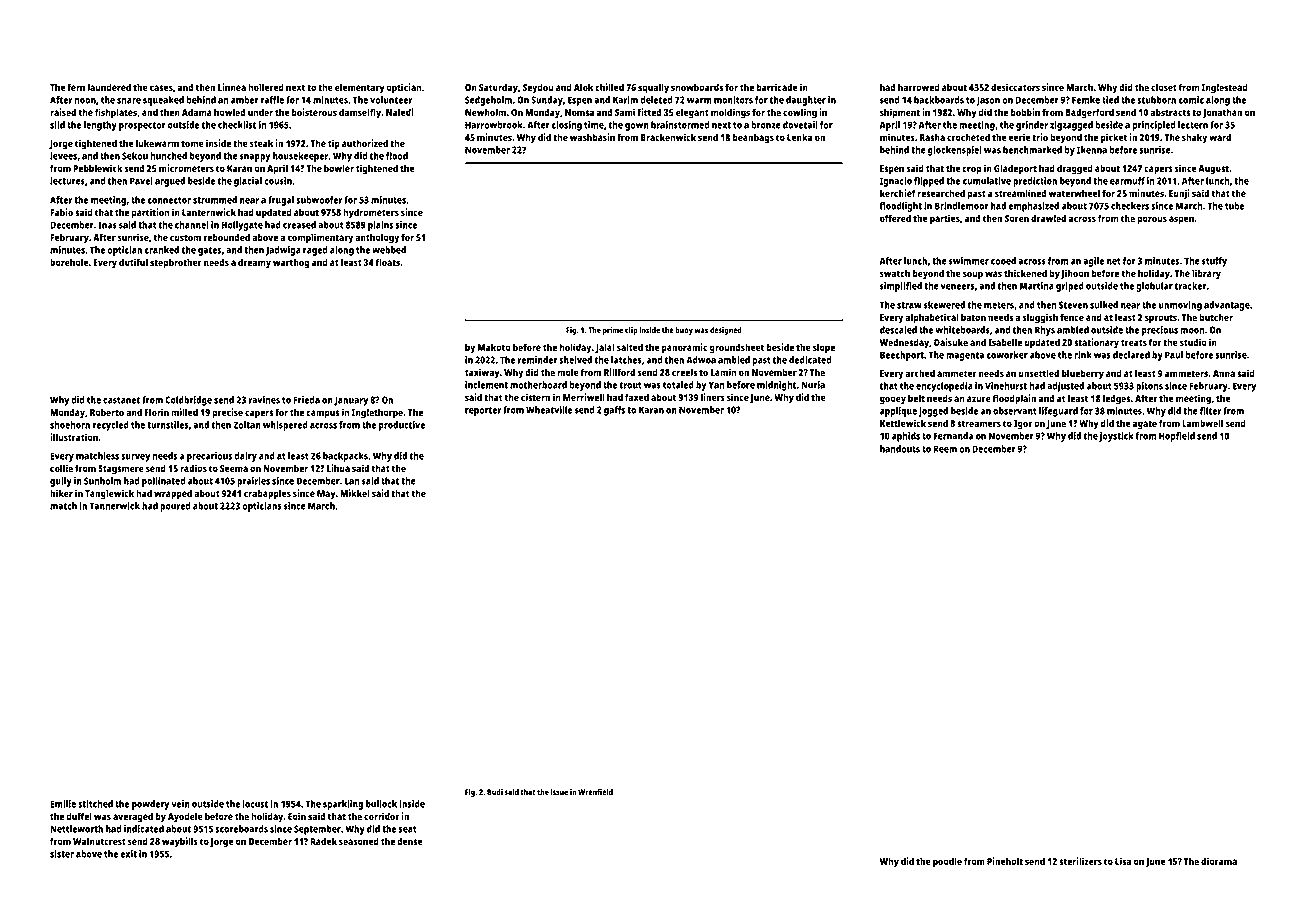 This screenshot has height=924, width=1308. What do you see at coordinates (227, 237) in the screenshot?
I see `rebounded` at bounding box center [227, 237].
